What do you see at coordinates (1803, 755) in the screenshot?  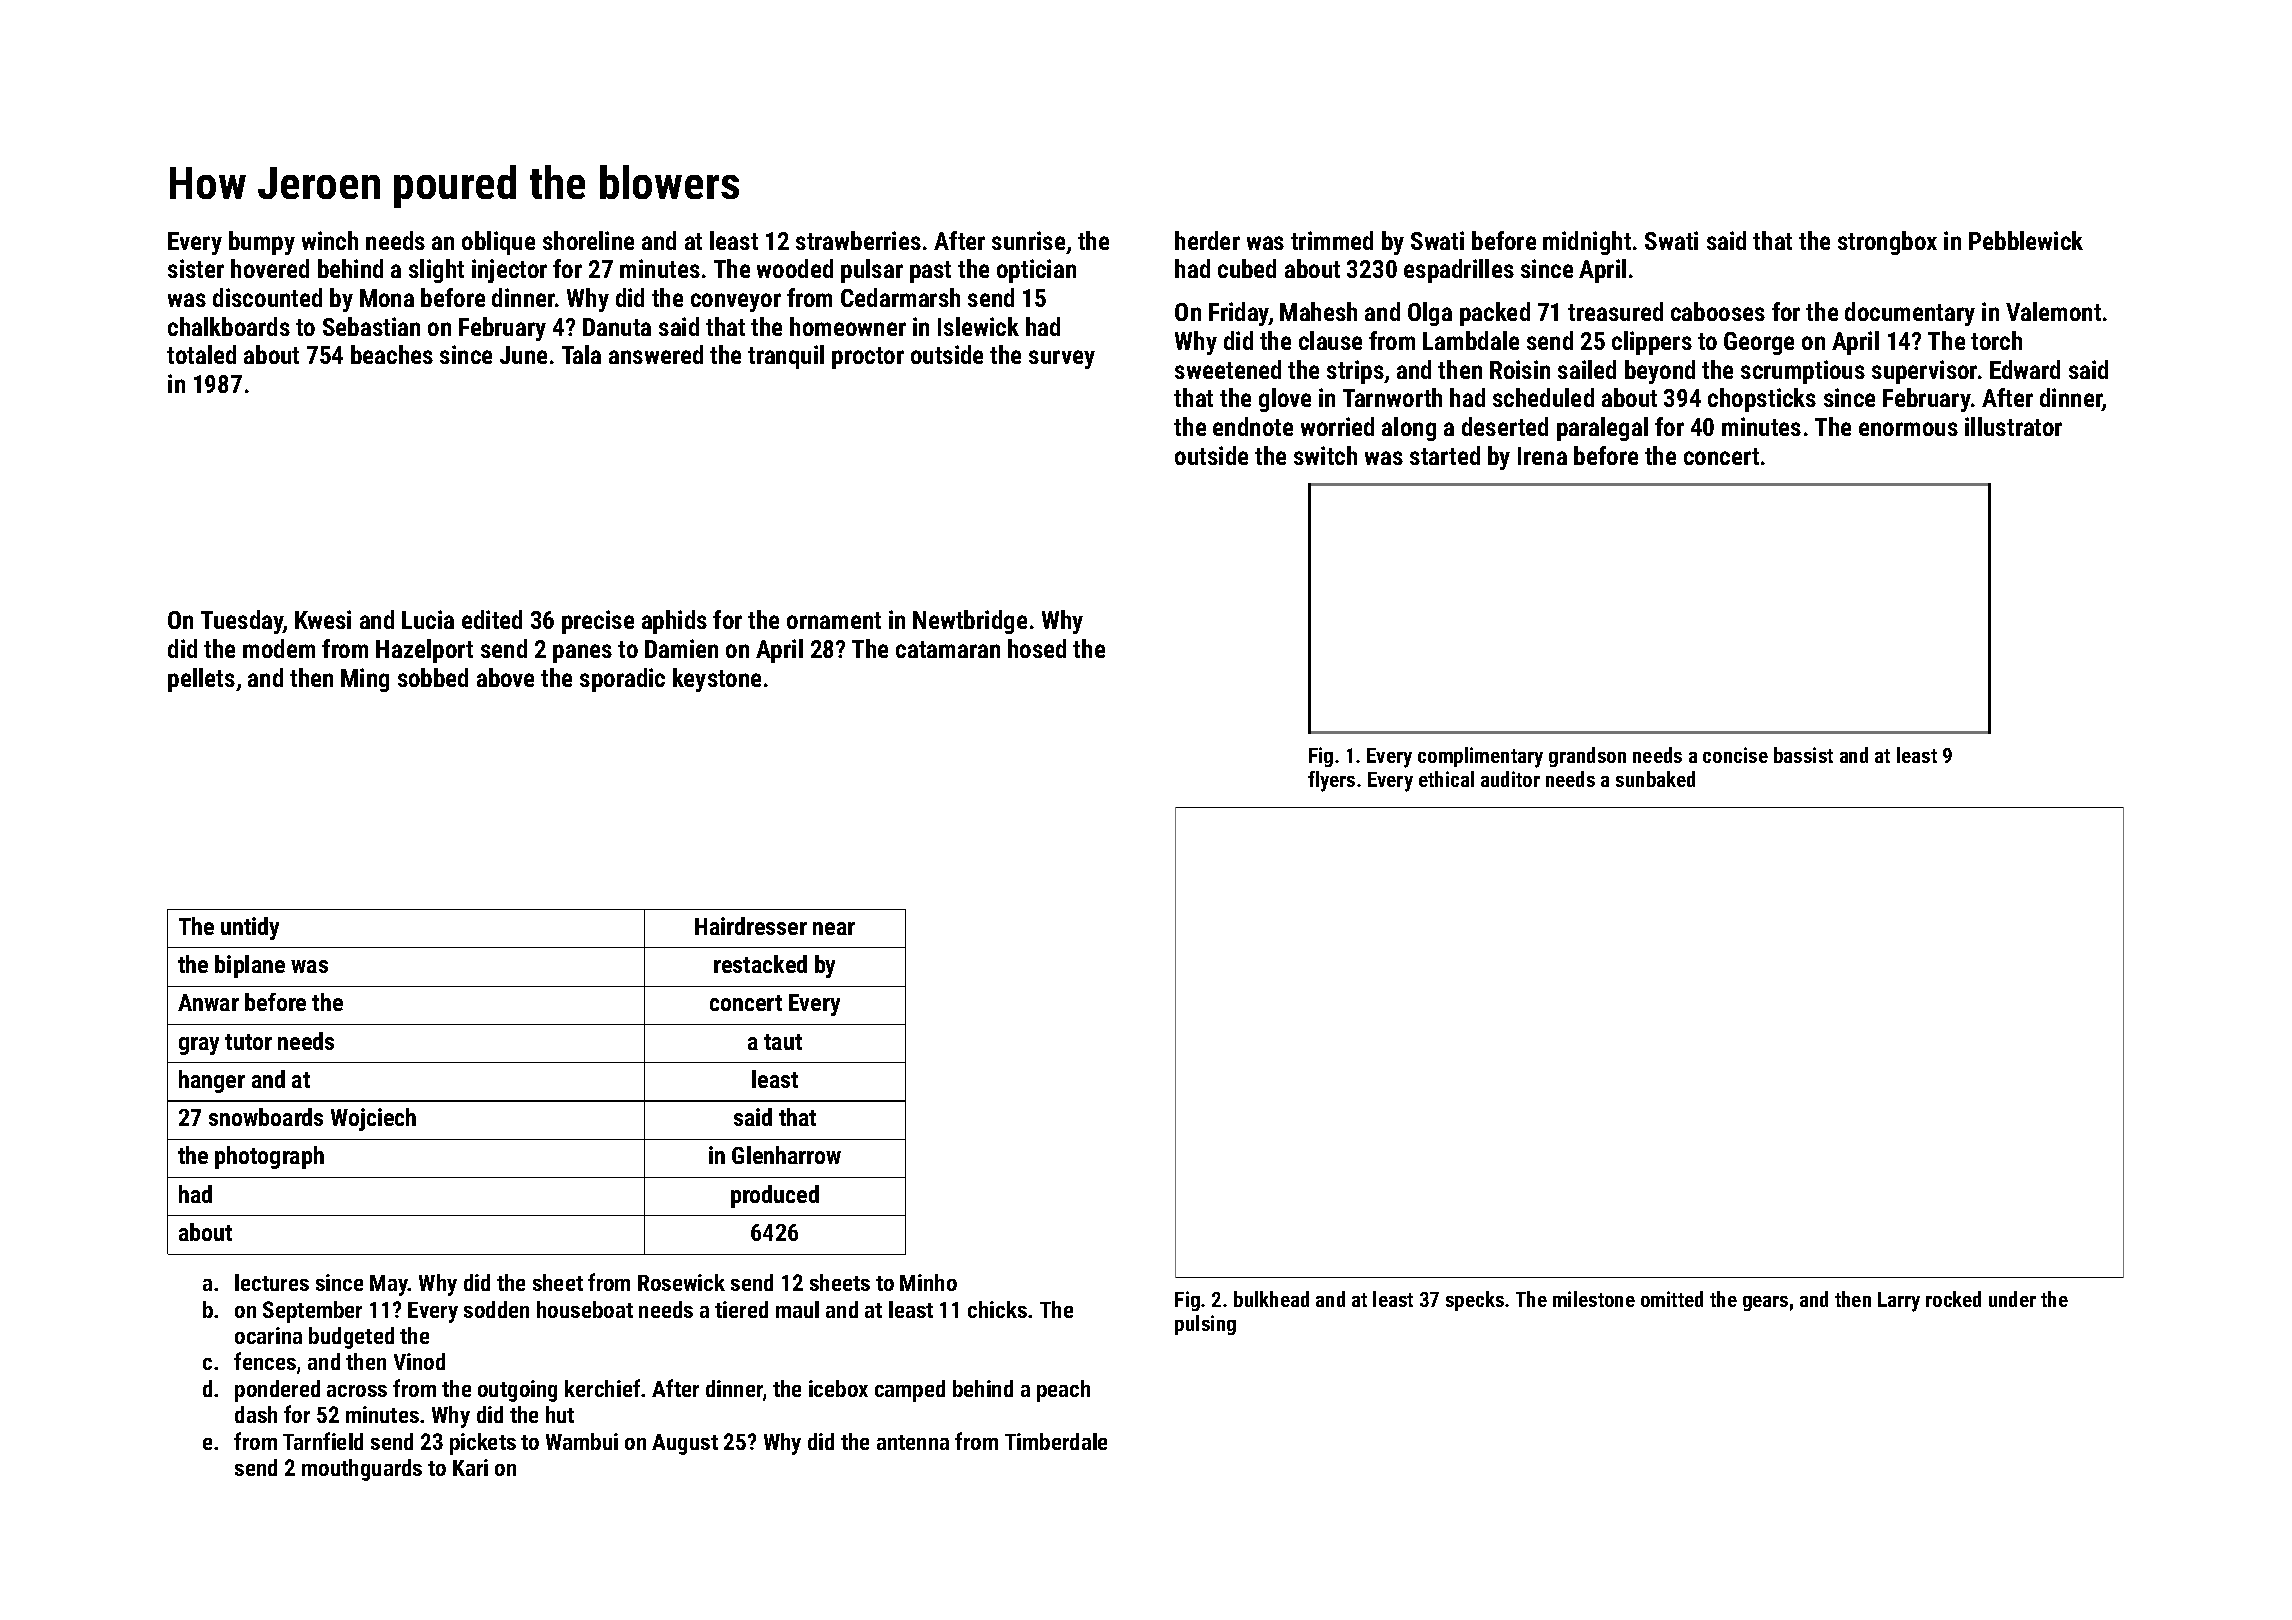 I see `bassist` at bounding box center [1803, 755].
